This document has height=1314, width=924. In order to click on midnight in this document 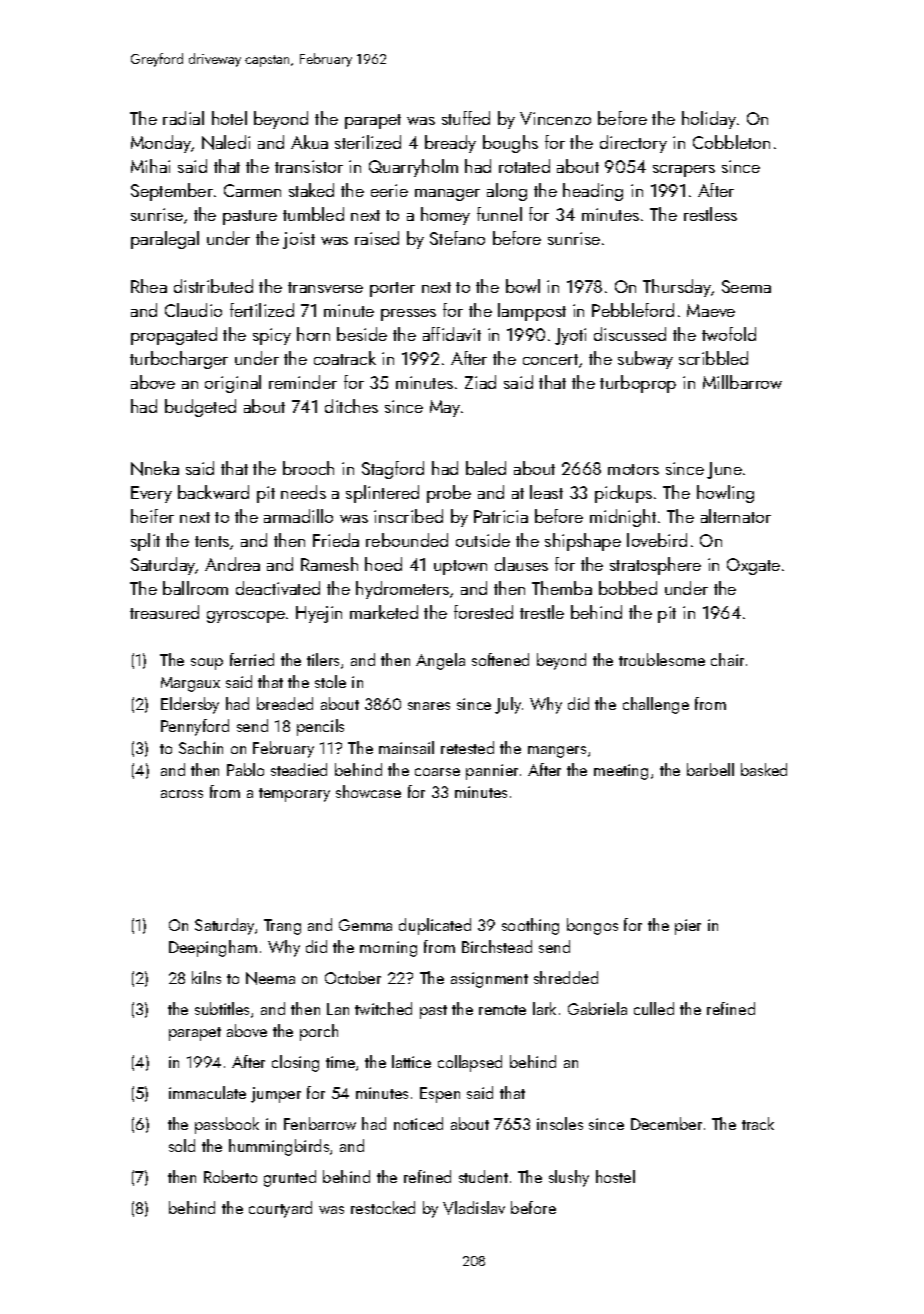, I will do `click(623, 518)`.
